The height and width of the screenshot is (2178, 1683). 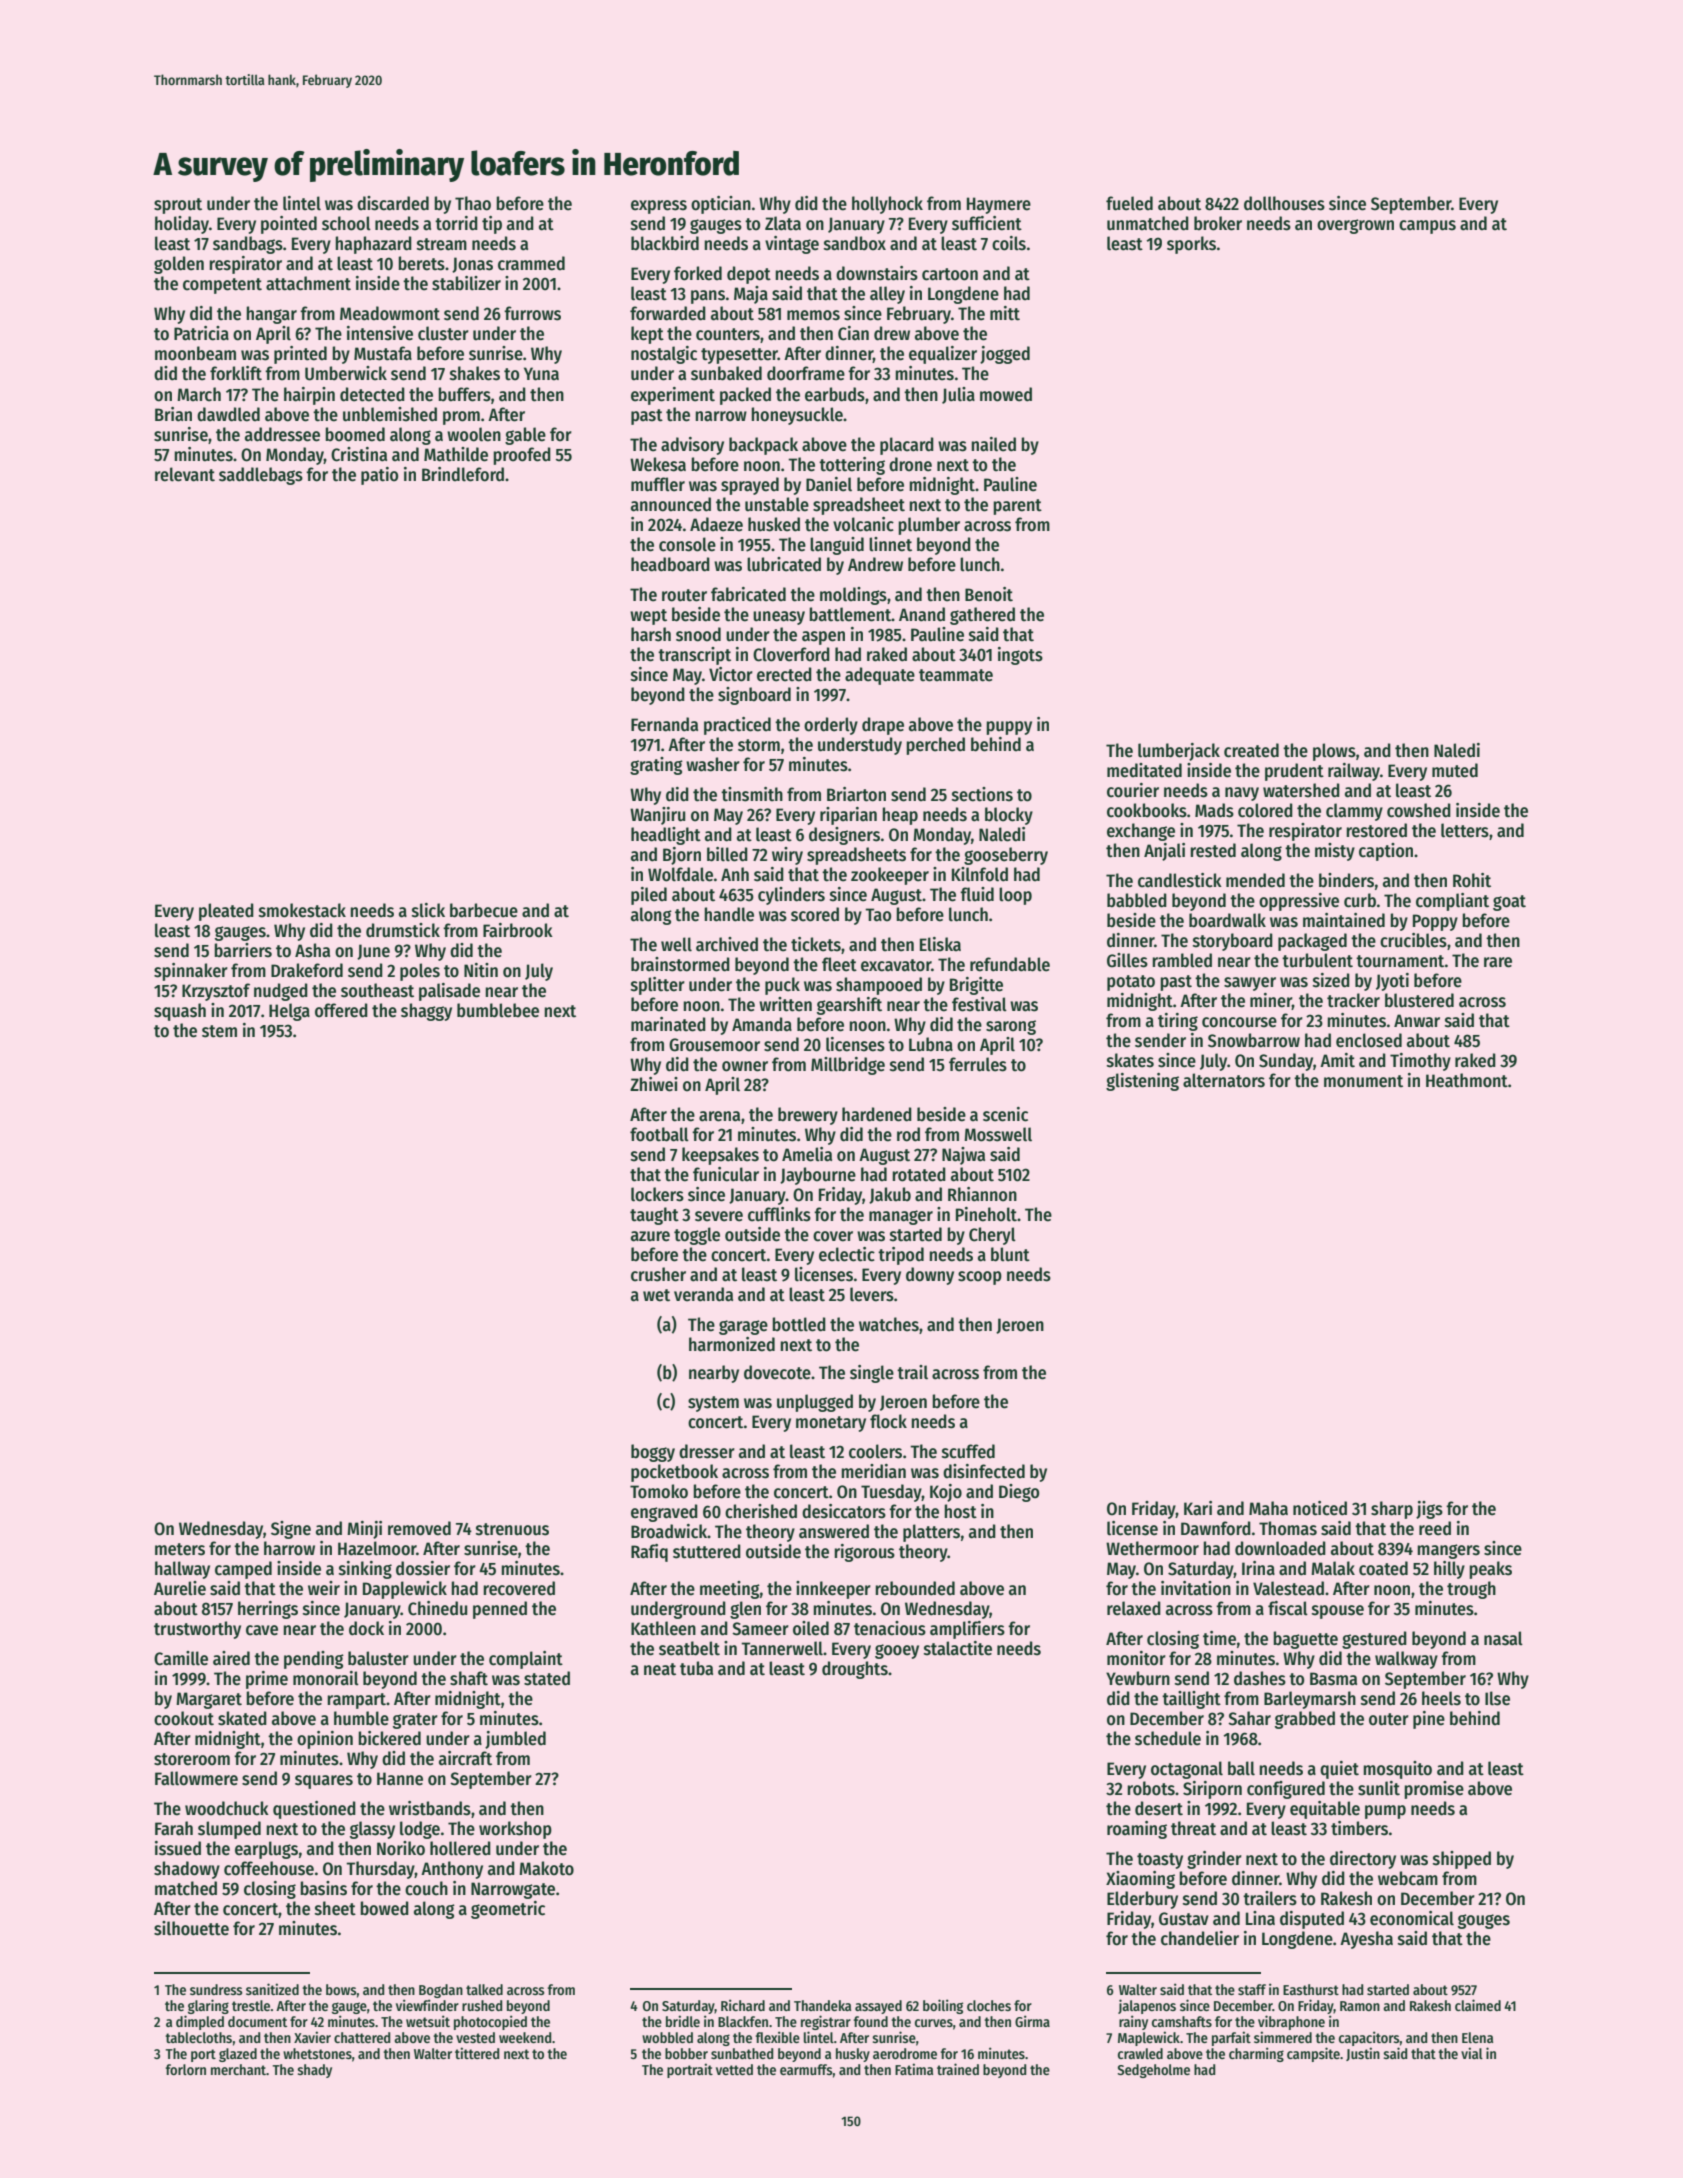 What do you see at coordinates (1427, 227) in the screenshot?
I see `campus` at bounding box center [1427, 227].
